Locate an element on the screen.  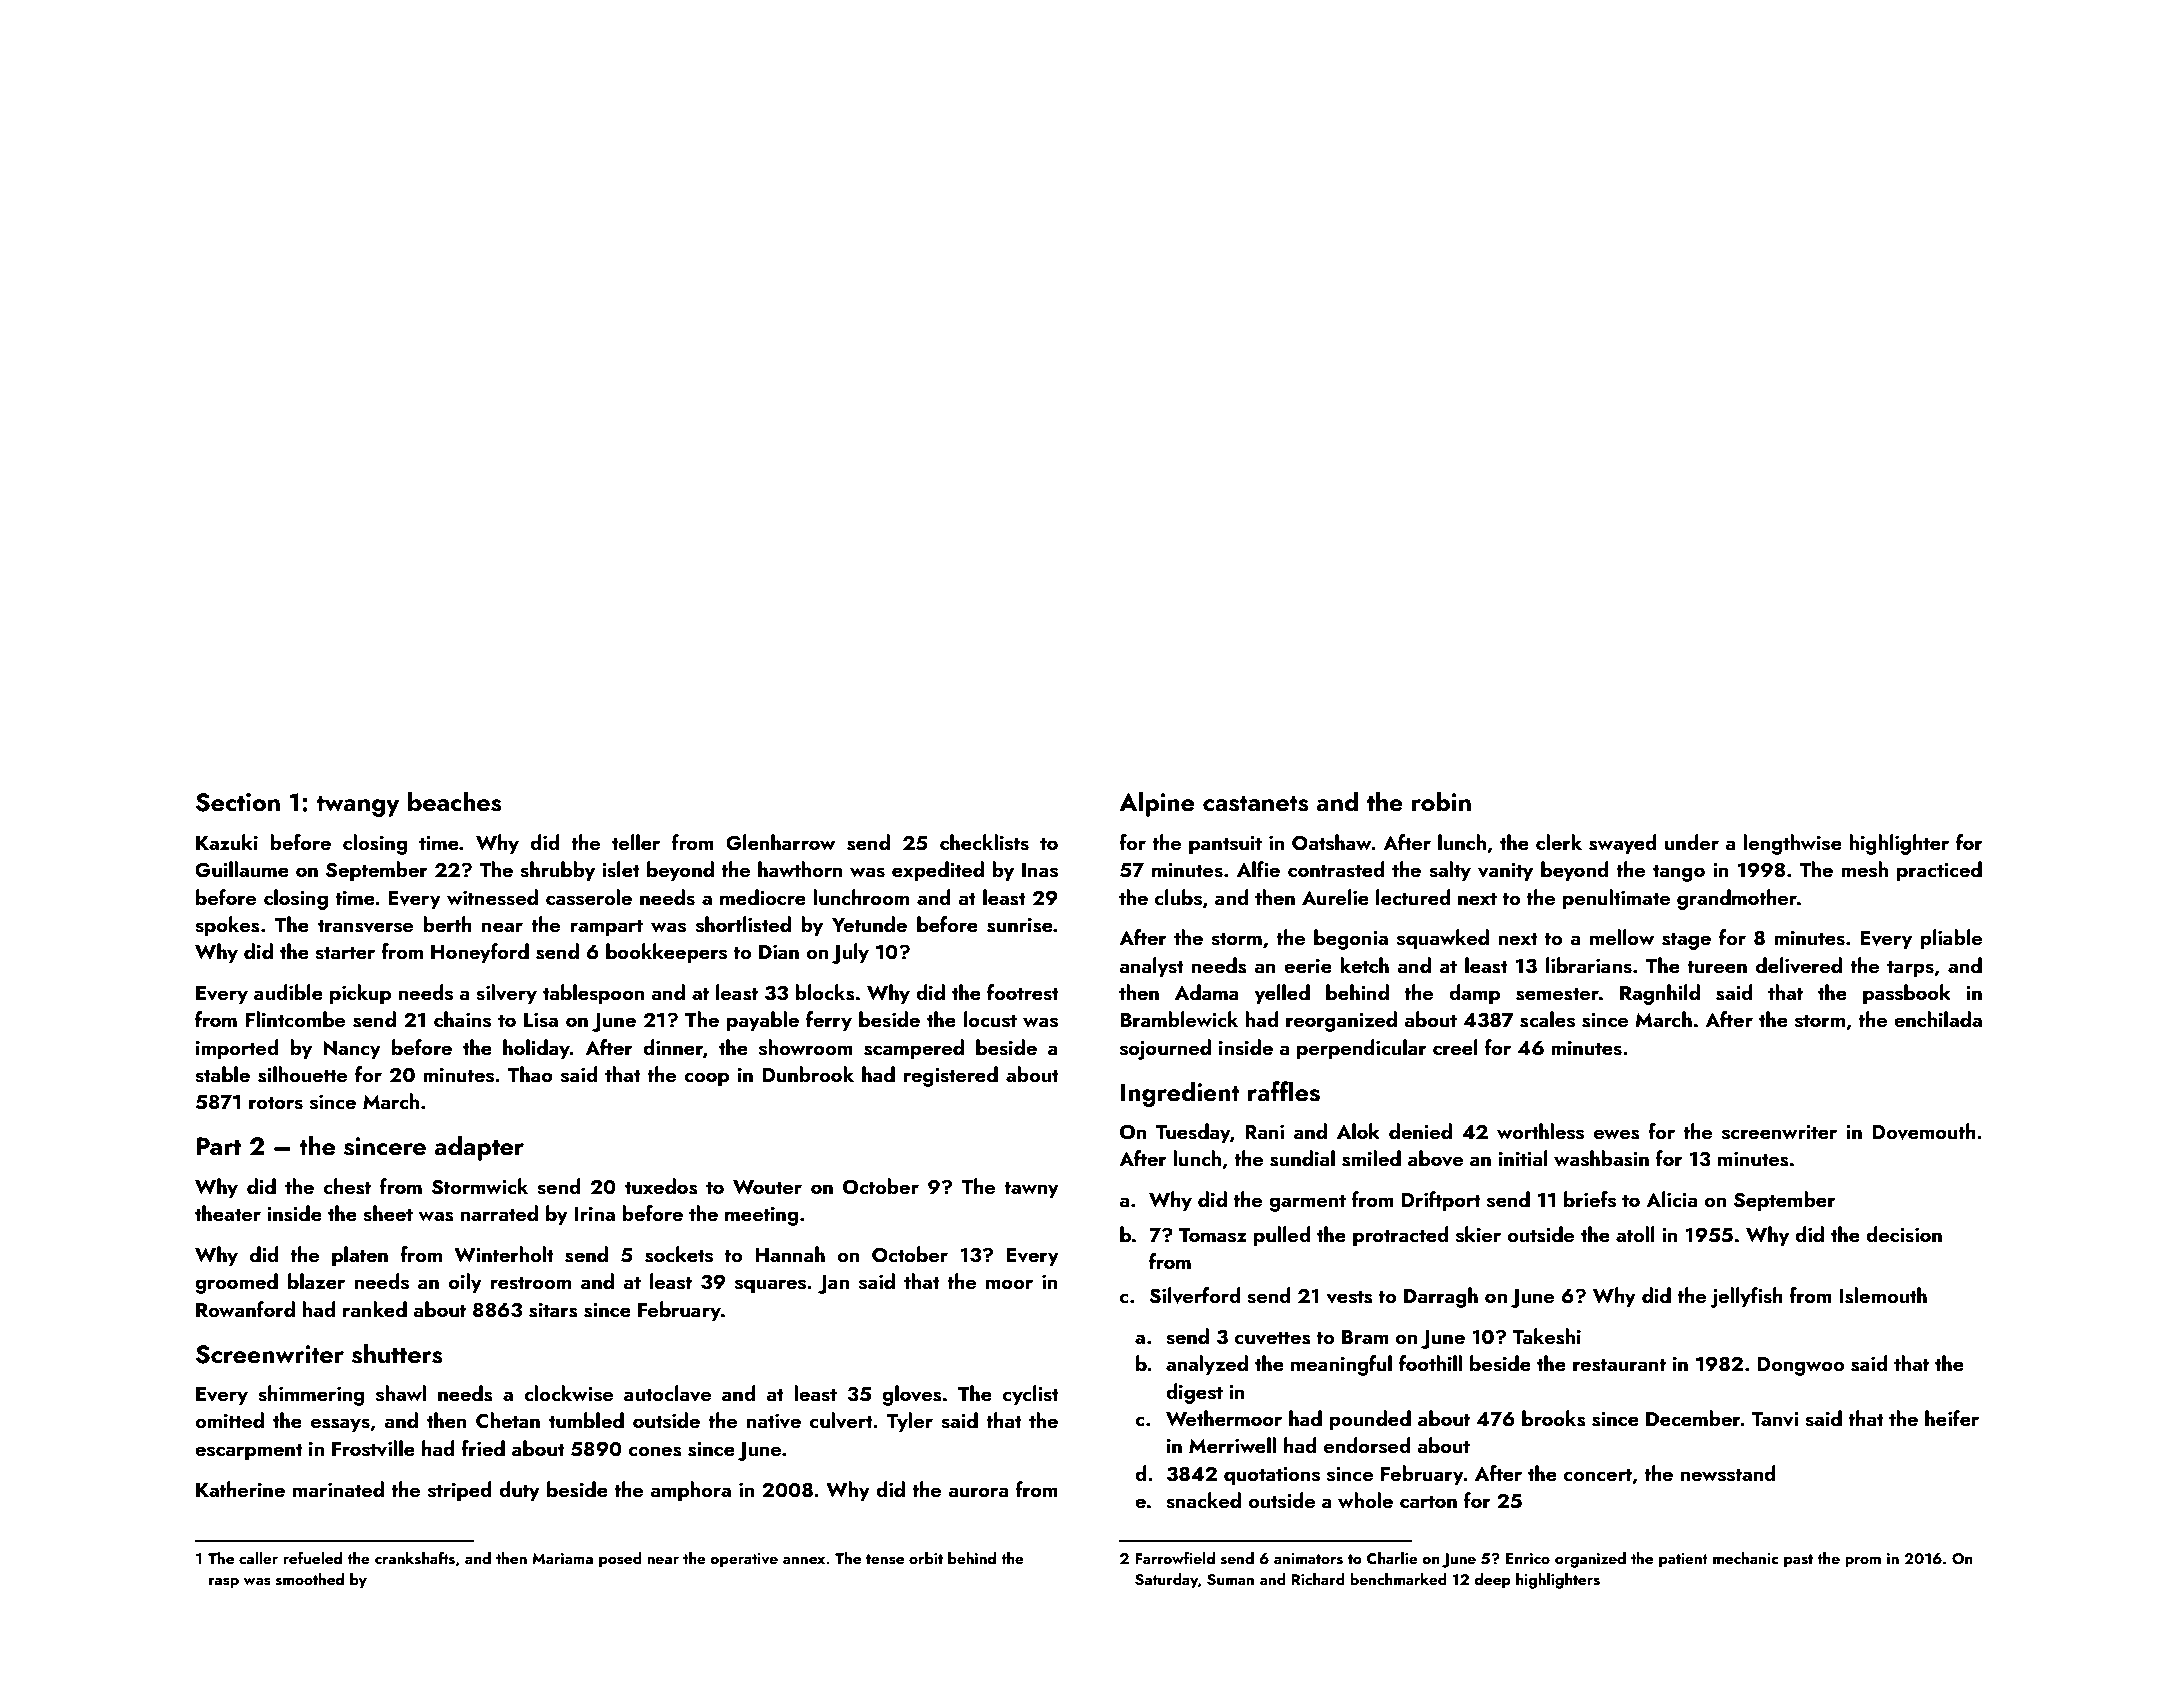
sunrise is located at coordinates (1020, 925).
